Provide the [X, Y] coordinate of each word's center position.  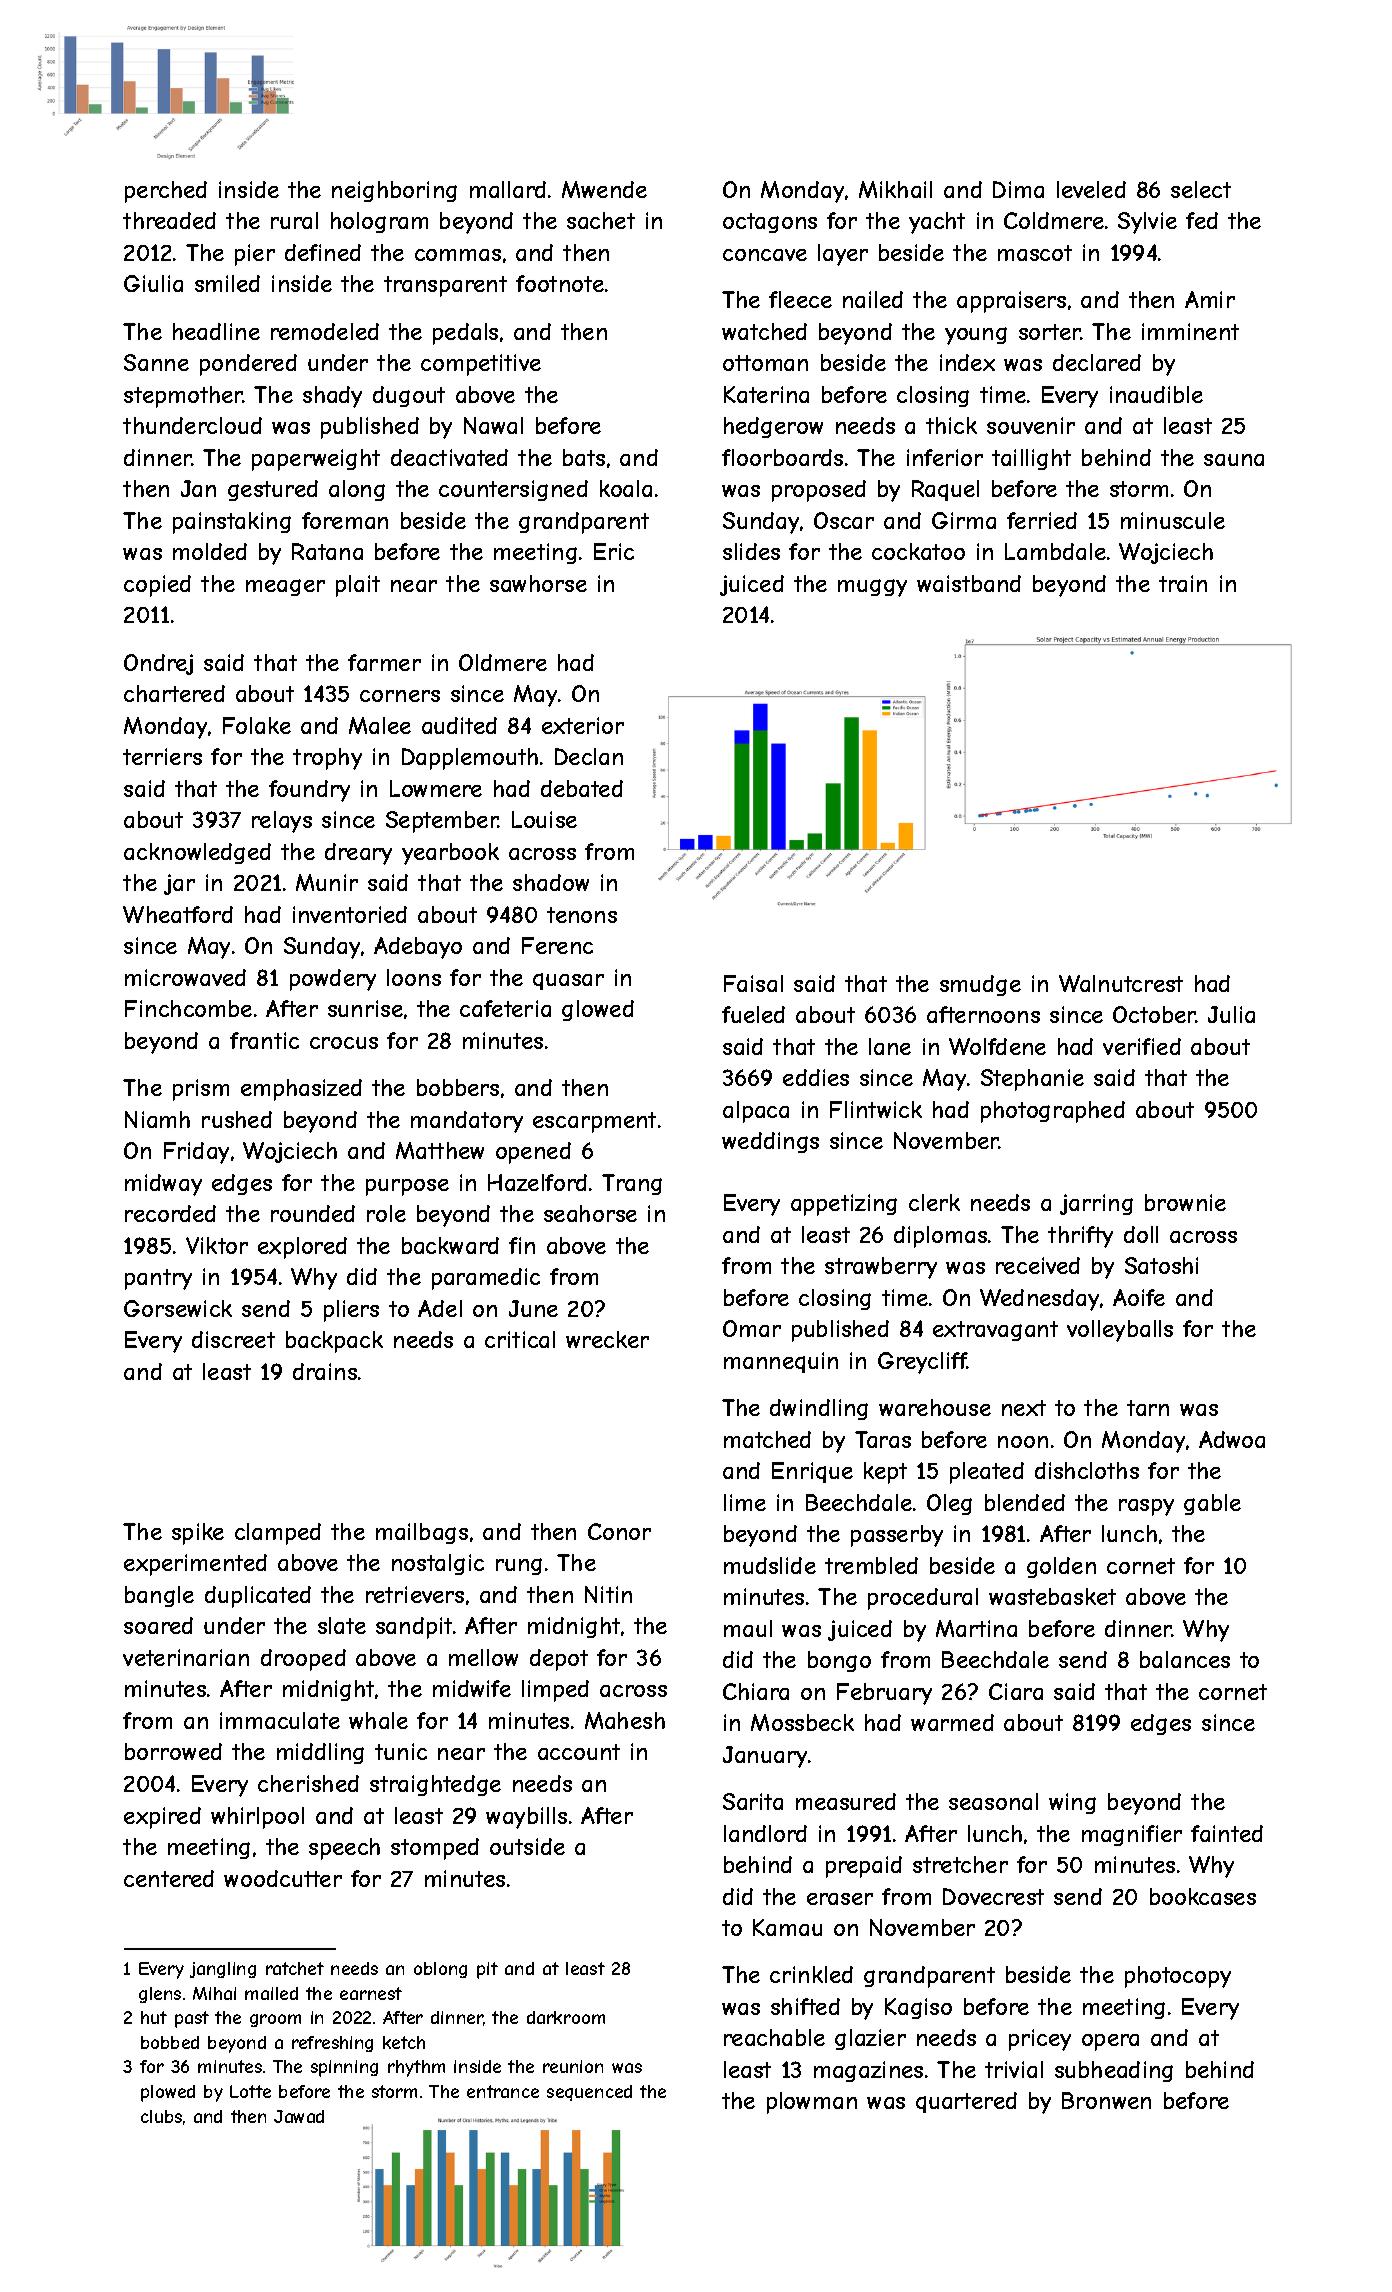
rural [294, 220]
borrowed [173, 1751]
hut [154, 2017]
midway [163, 1185]
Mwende [604, 189]
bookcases [1203, 1896]
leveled [1091, 189]
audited [459, 725]
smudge [980, 985]
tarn [1148, 1408]
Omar [752, 1328]
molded [210, 551]
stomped [435, 1849]
